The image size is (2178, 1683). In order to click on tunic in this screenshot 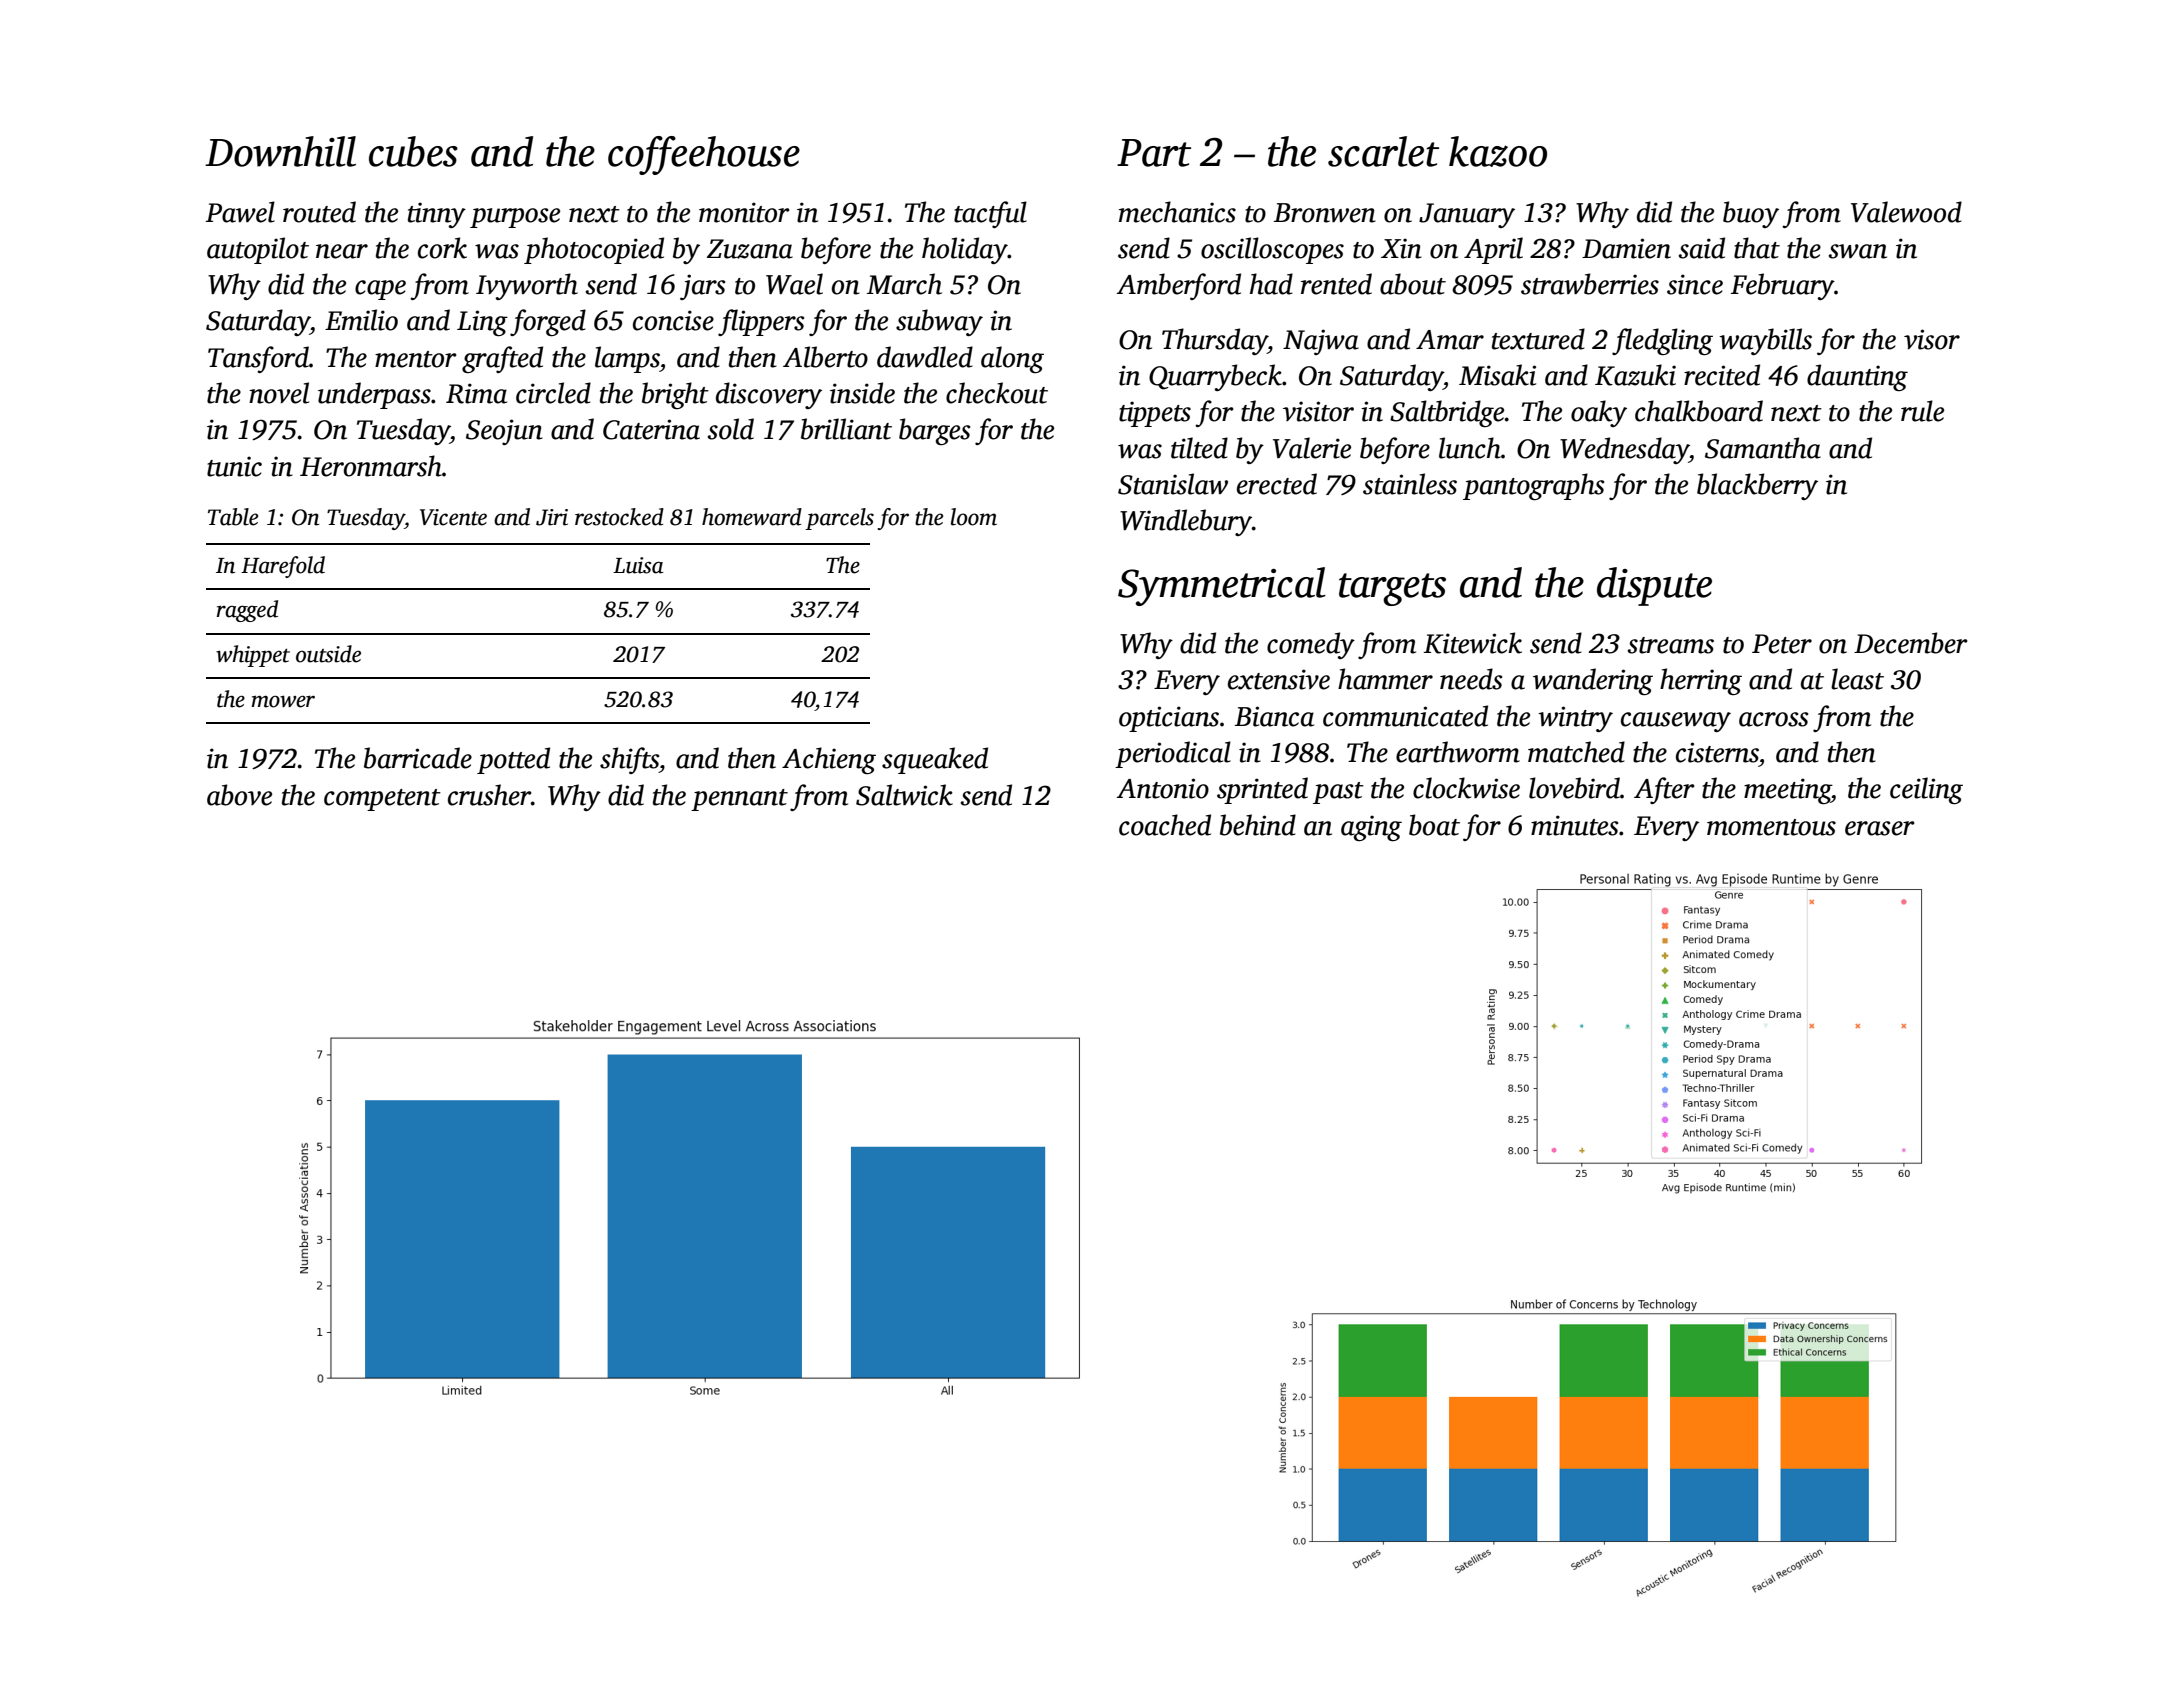, I will do `click(234, 466)`.
